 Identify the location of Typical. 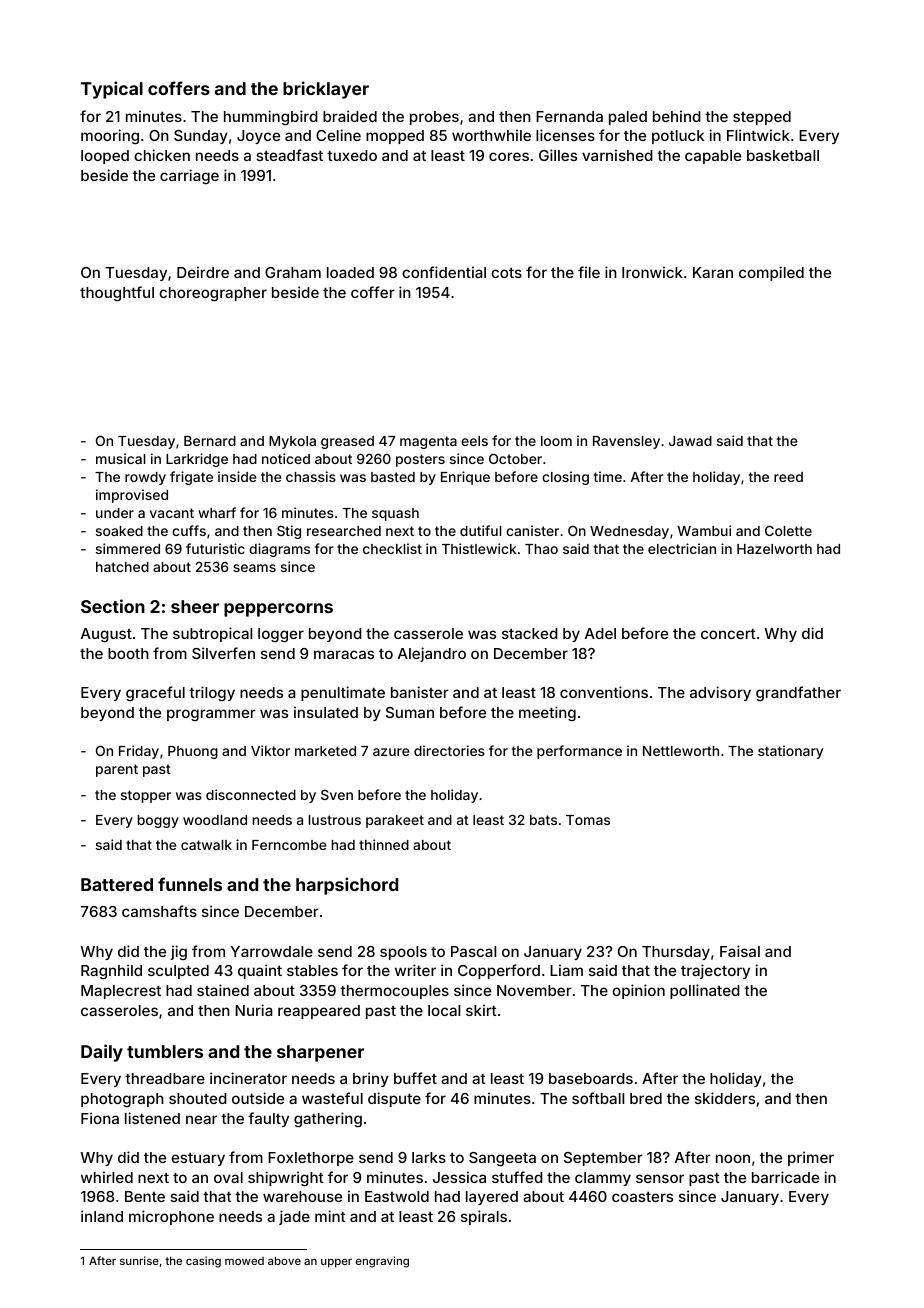
(112, 90).
